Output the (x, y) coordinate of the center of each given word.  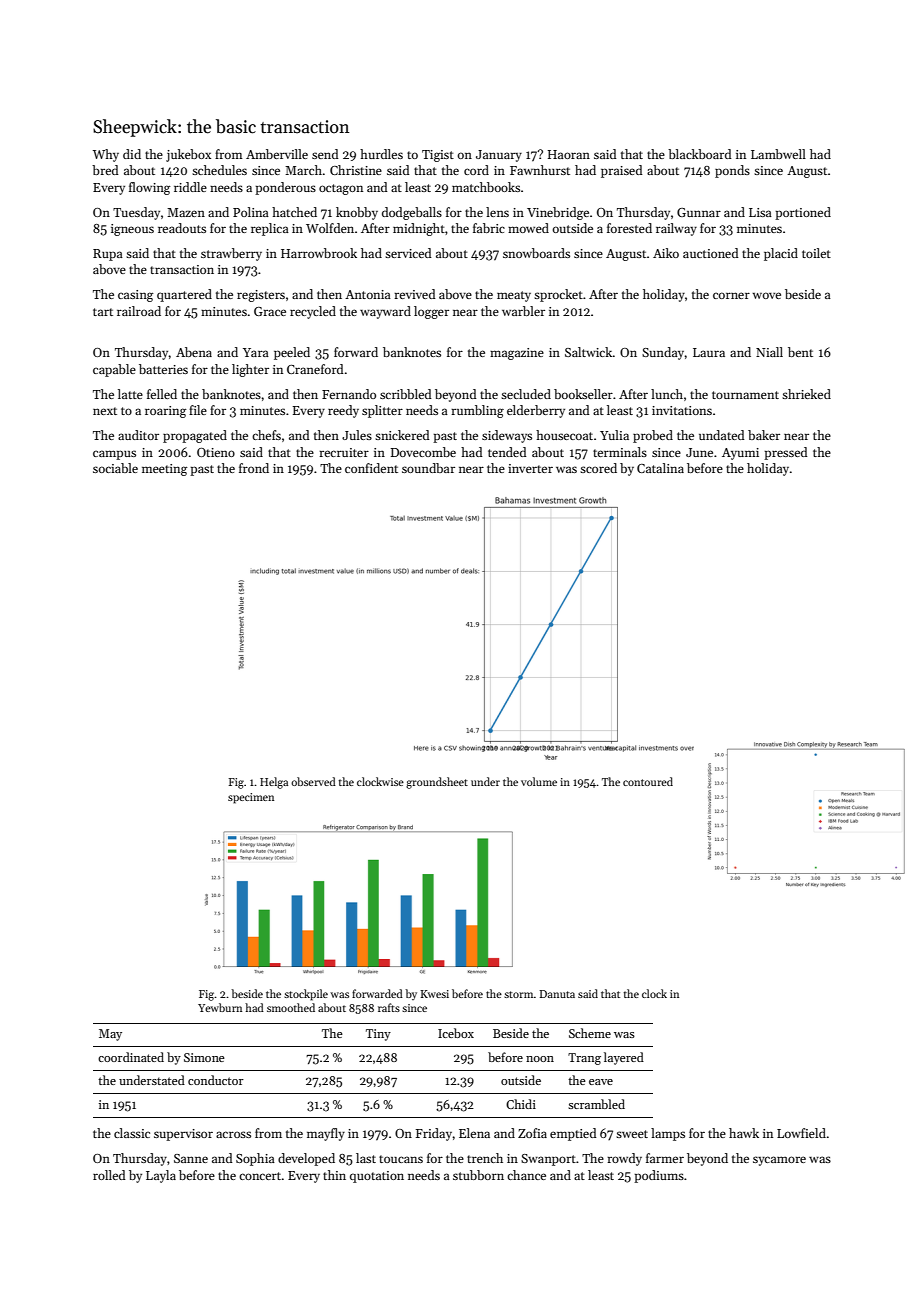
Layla (161, 1176)
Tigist (438, 156)
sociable (115, 468)
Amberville (277, 154)
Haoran (569, 154)
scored (598, 468)
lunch (667, 394)
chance (526, 1175)
